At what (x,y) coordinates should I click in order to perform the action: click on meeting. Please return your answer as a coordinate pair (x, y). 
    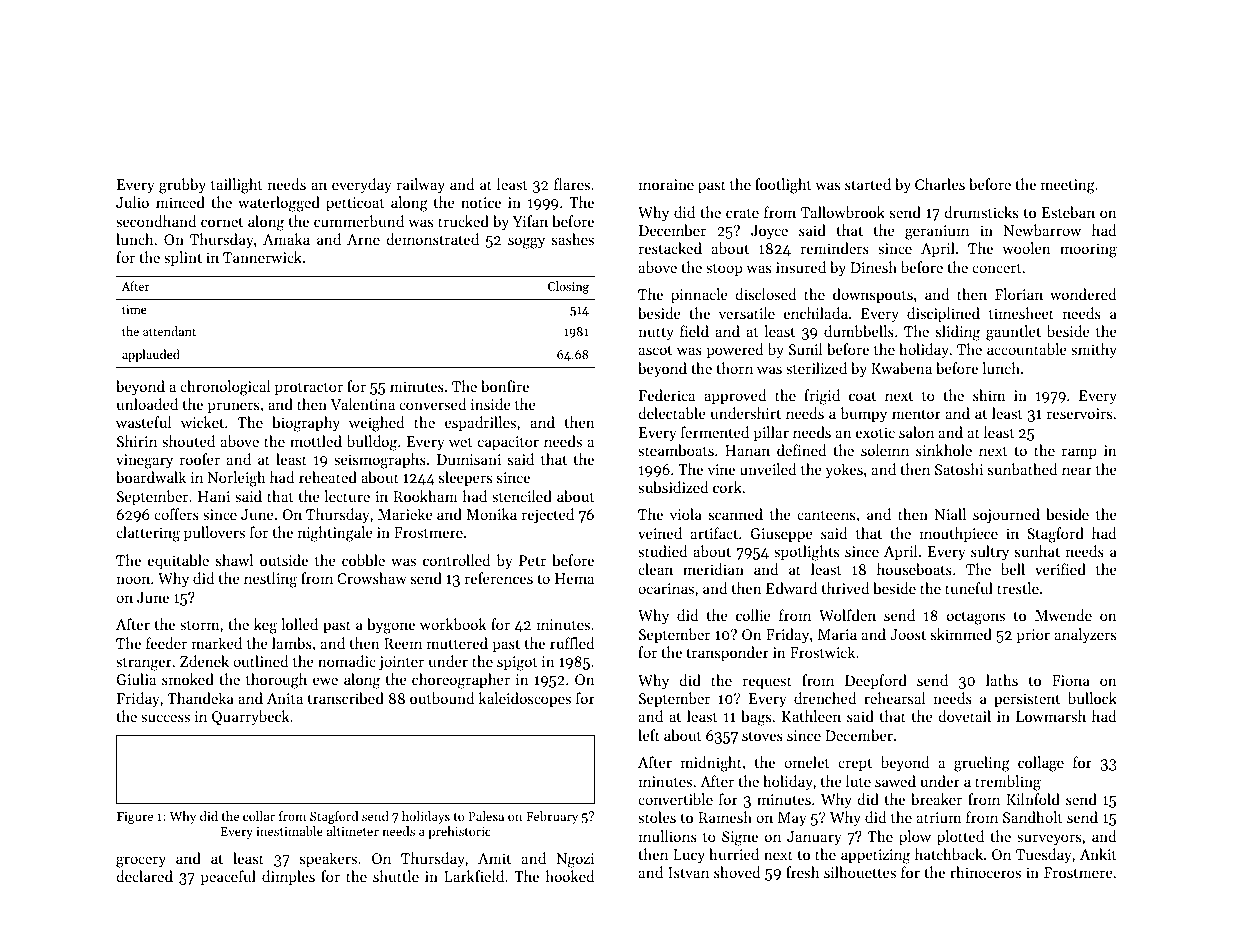
    Looking at the image, I should click on (1068, 186).
